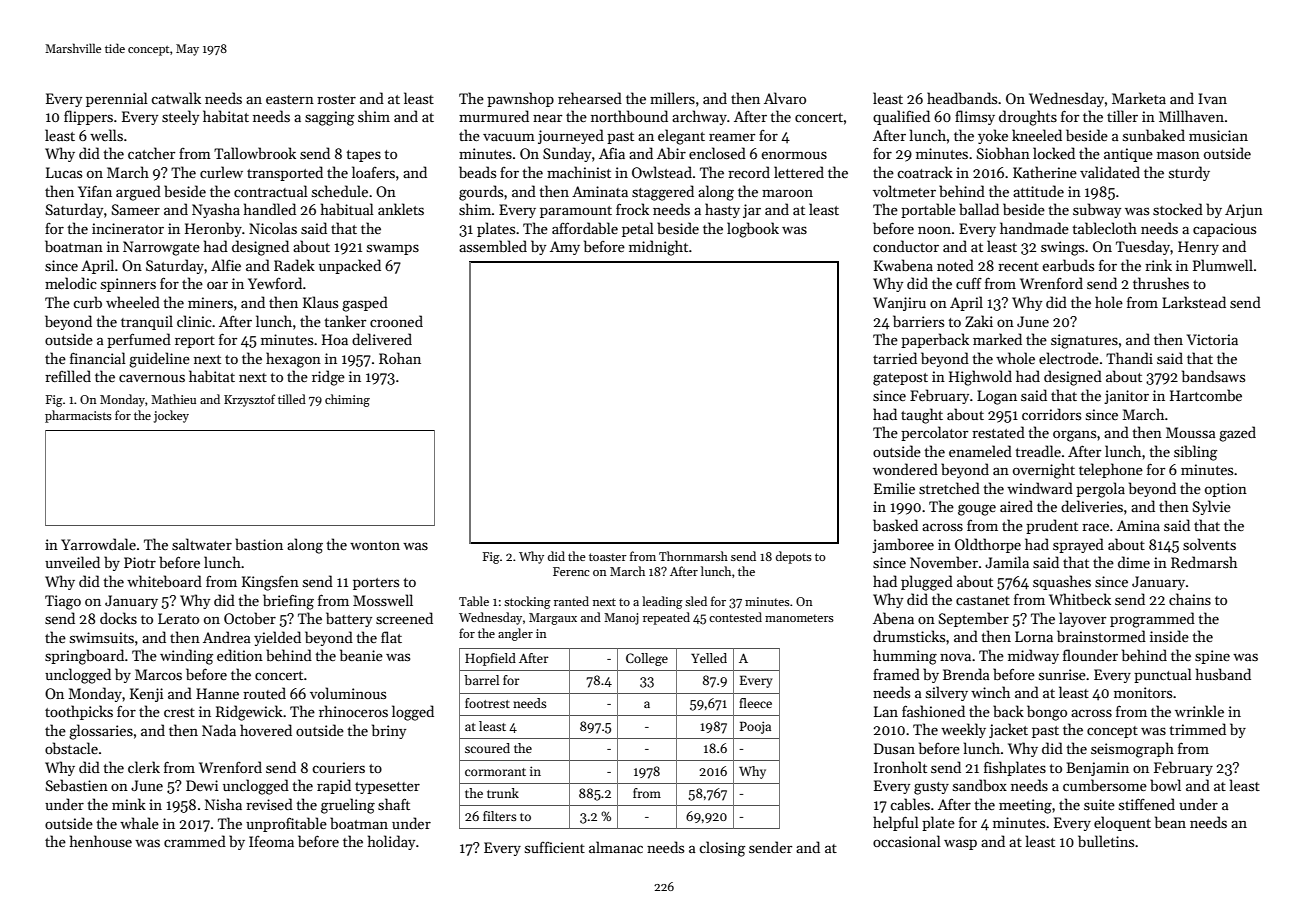  Describe the element at coordinates (794, 557) in the image. I see `depots` at that location.
